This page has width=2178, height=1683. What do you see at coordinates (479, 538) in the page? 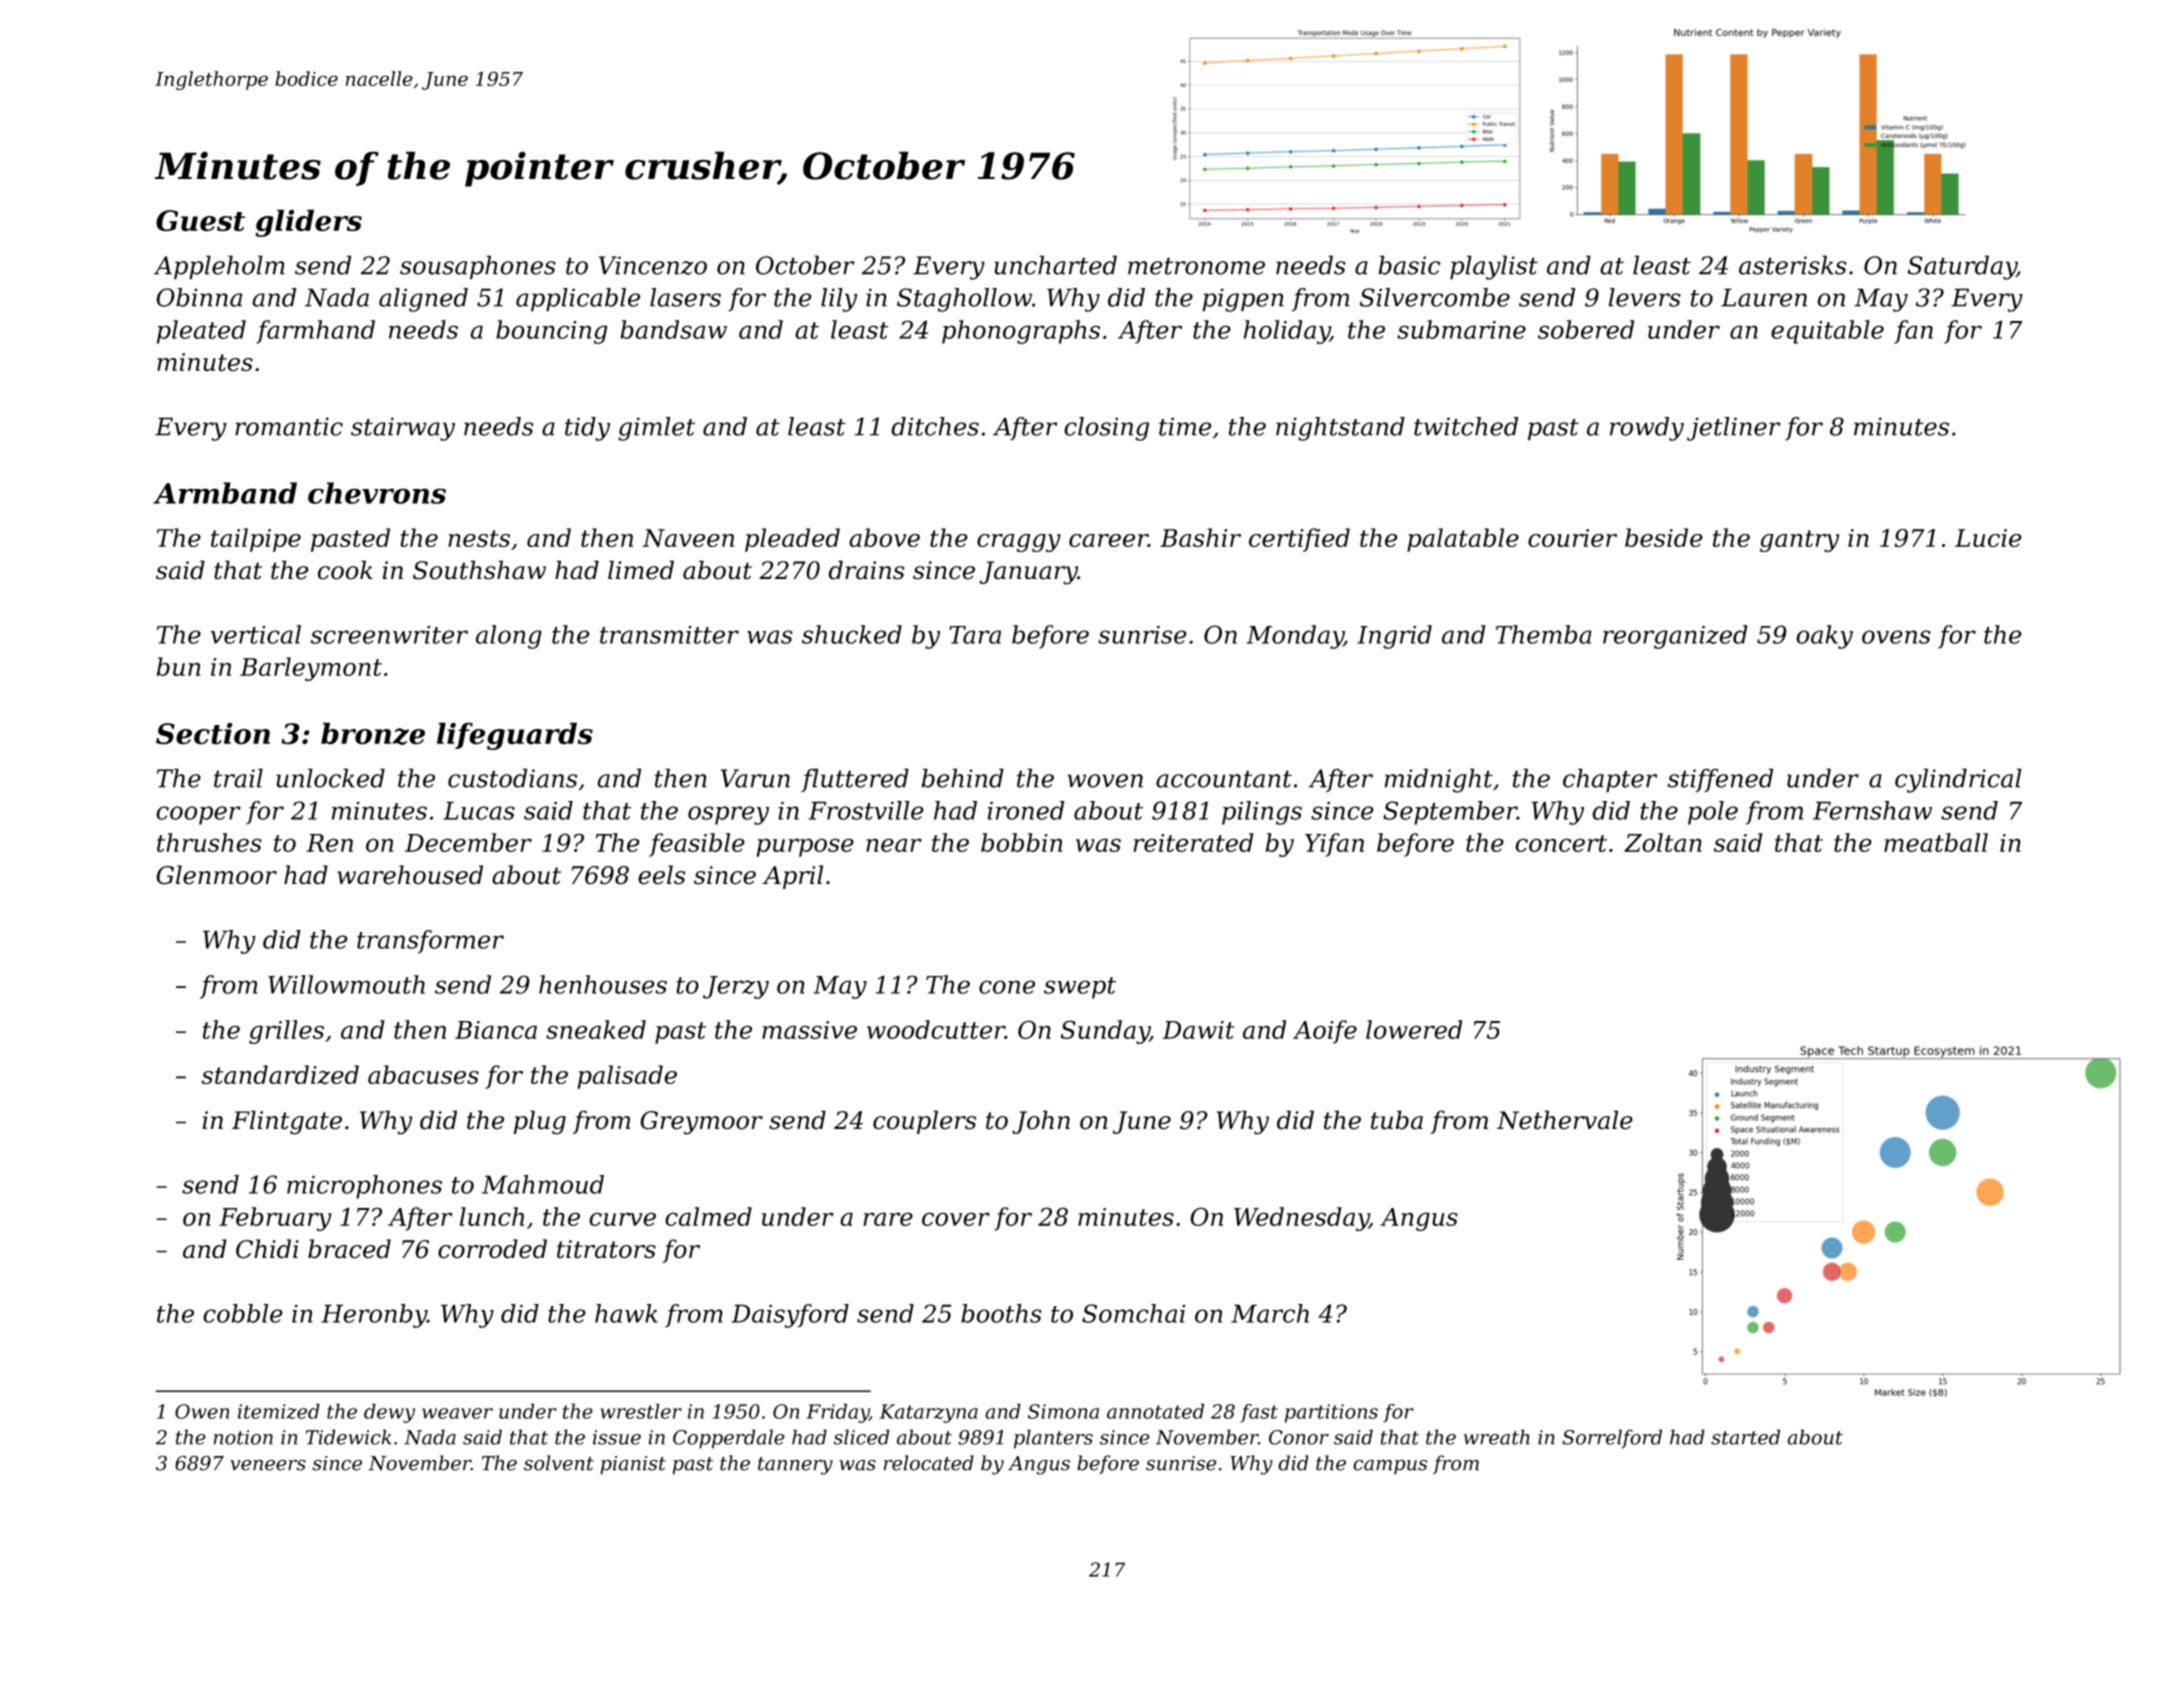
I see `nests` at bounding box center [479, 538].
